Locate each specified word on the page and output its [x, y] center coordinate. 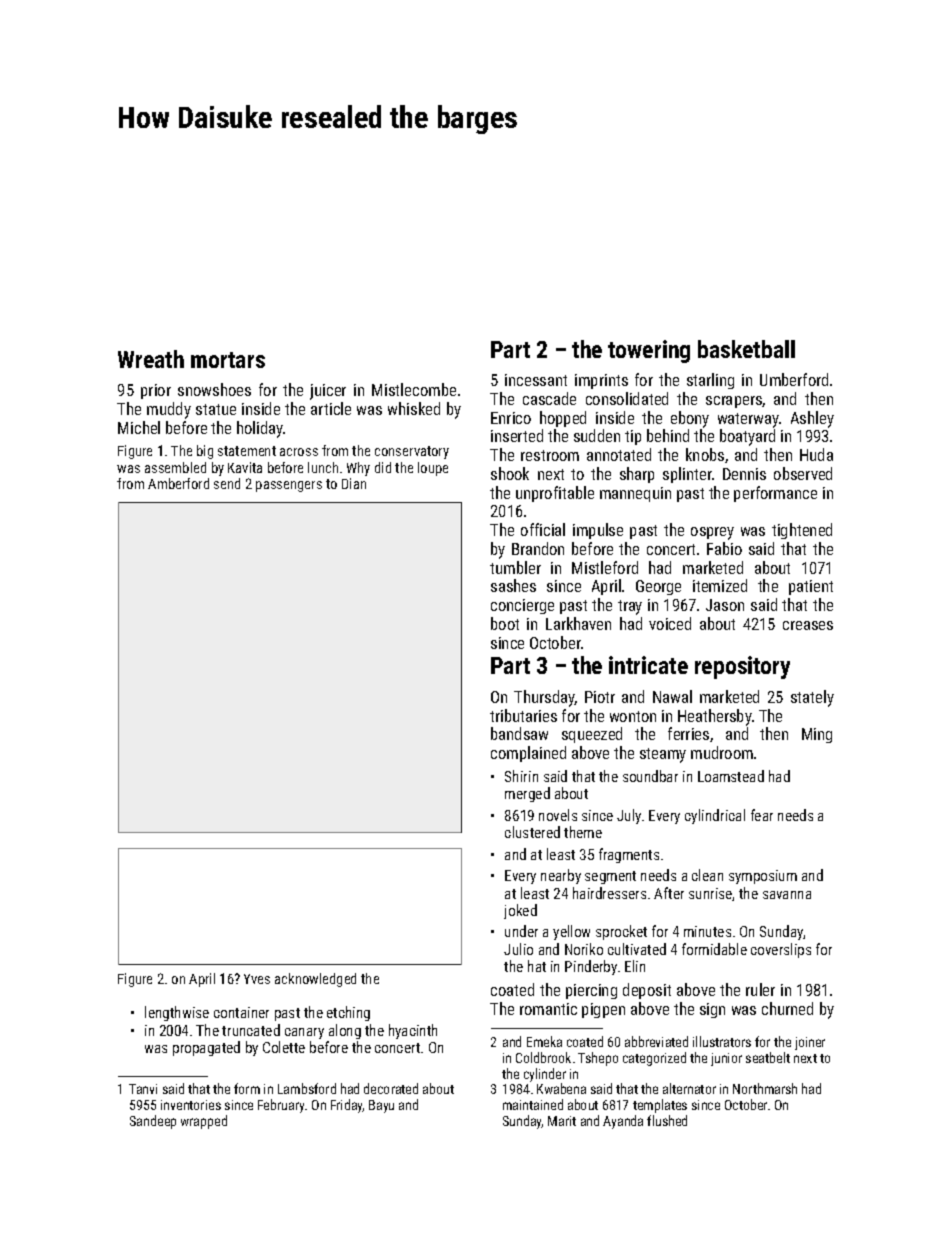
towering [649, 351]
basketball [746, 349]
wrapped [204, 1122]
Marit [562, 1121]
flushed [667, 1120]
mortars [228, 360]
